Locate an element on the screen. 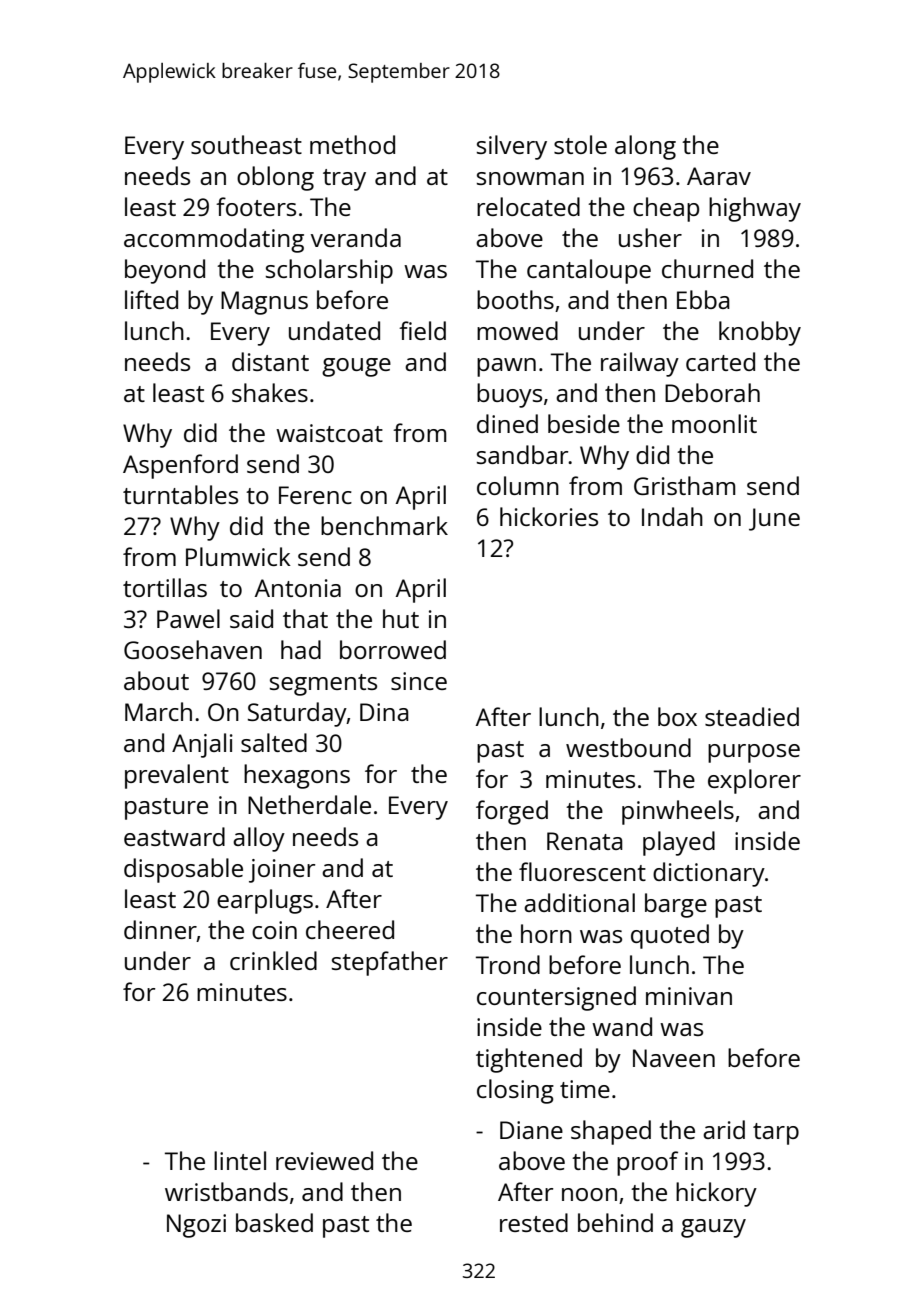 Image resolution: width=924 pixels, height=1311 pixels. tightened is located at coordinates (529, 1060).
